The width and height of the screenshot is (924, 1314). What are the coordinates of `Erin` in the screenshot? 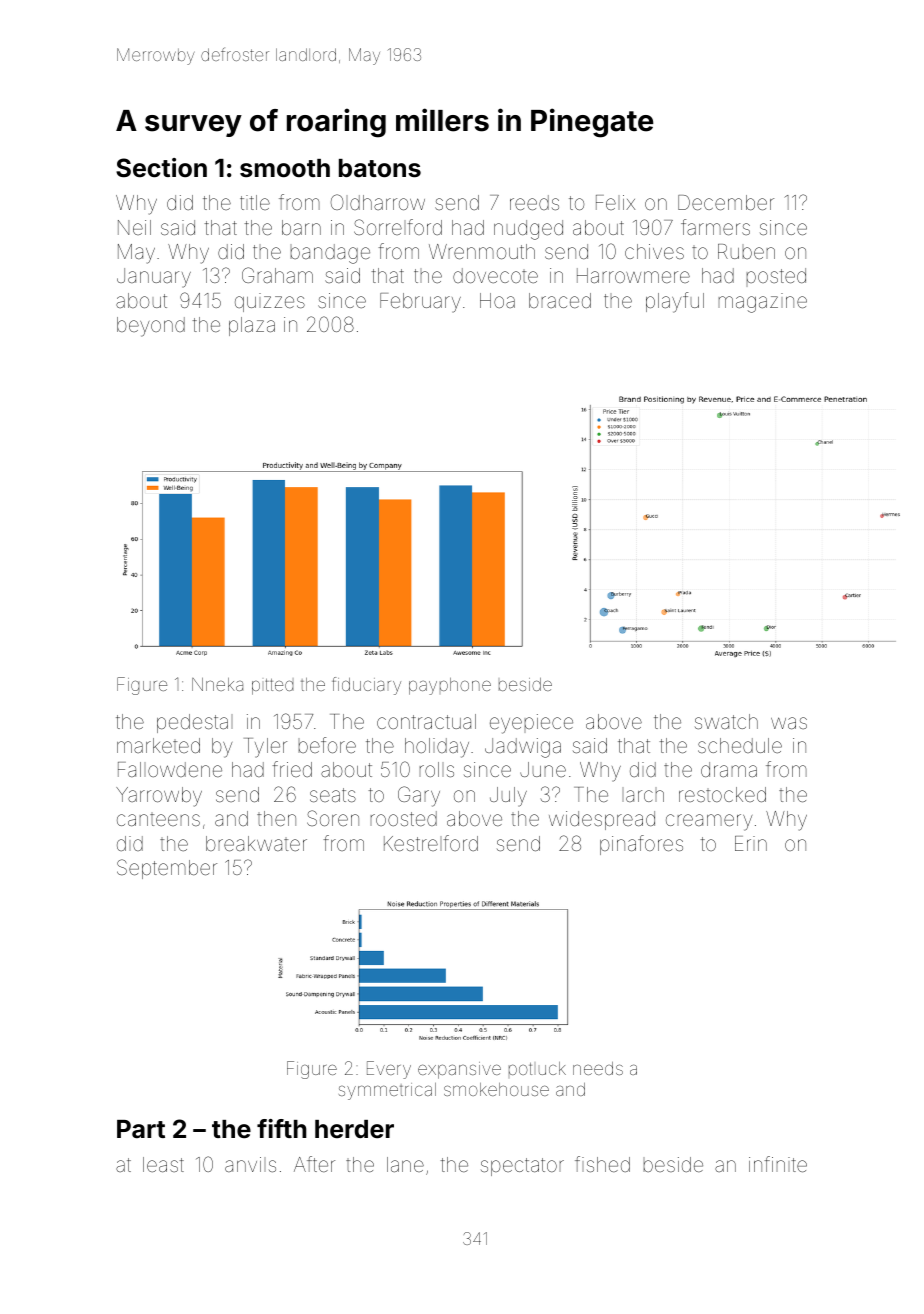 It's located at (751, 843).
